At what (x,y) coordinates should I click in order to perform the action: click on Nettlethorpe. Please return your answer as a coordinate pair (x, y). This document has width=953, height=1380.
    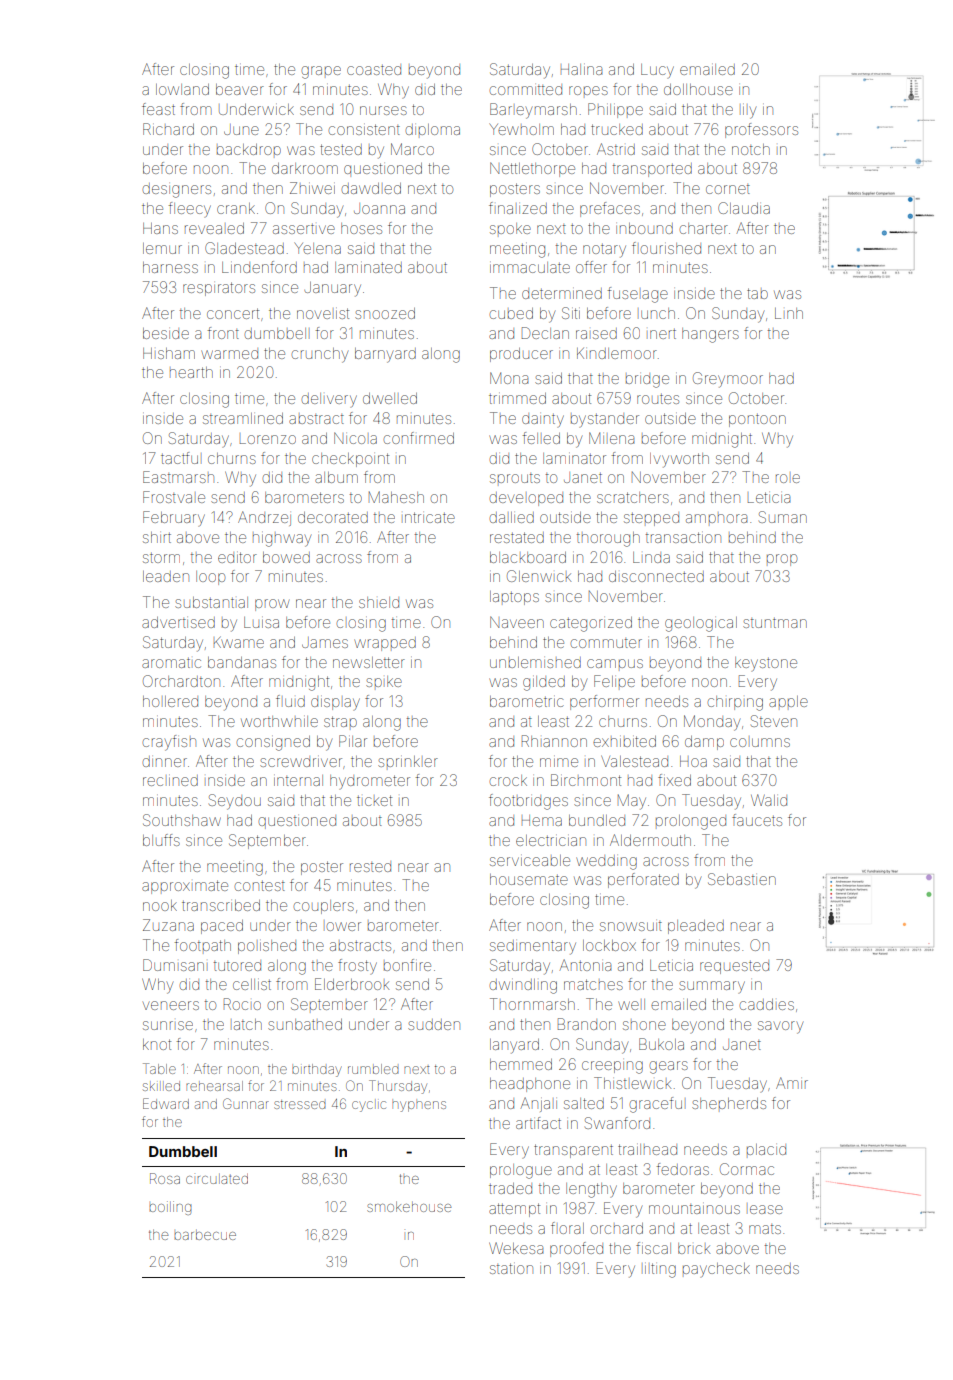
    Looking at the image, I should click on (532, 169).
